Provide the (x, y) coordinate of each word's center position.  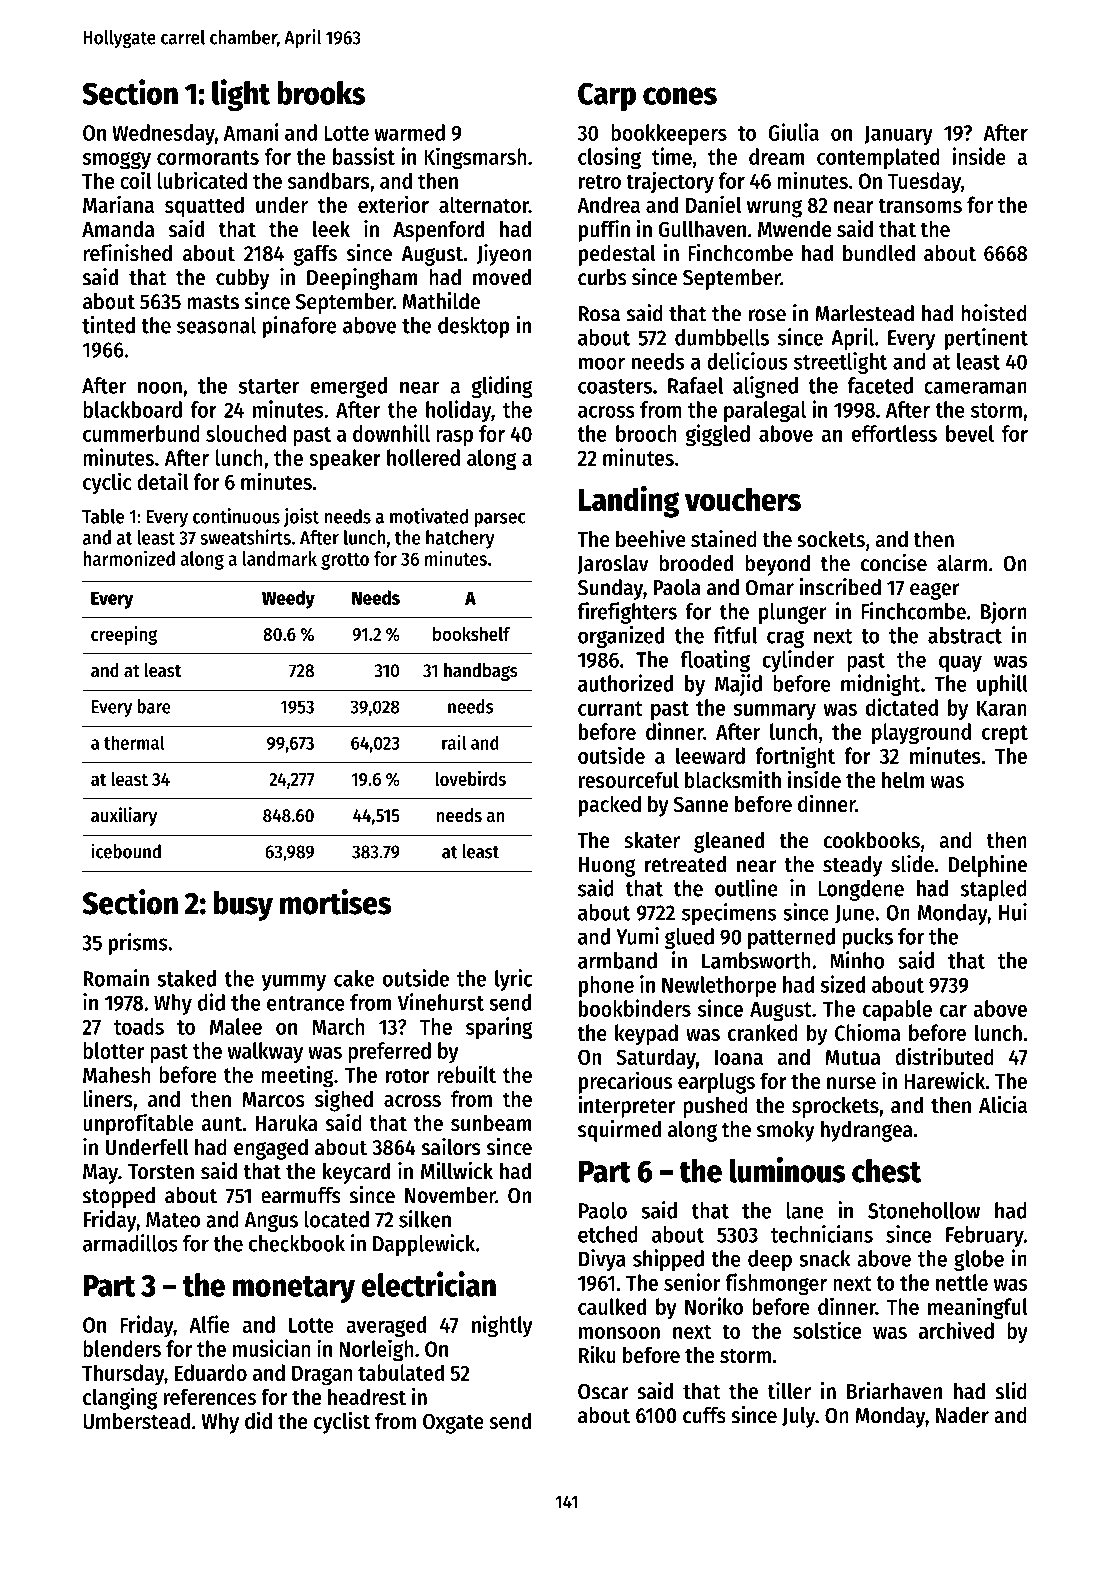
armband (617, 960)
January (898, 135)
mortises (335, 902)
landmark (280, 558)
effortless (894, 433)
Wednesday (163, 134)
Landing (629, 501)
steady (852, 866)
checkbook (297, 1243)
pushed (715, 1107)
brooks (321, 93)
